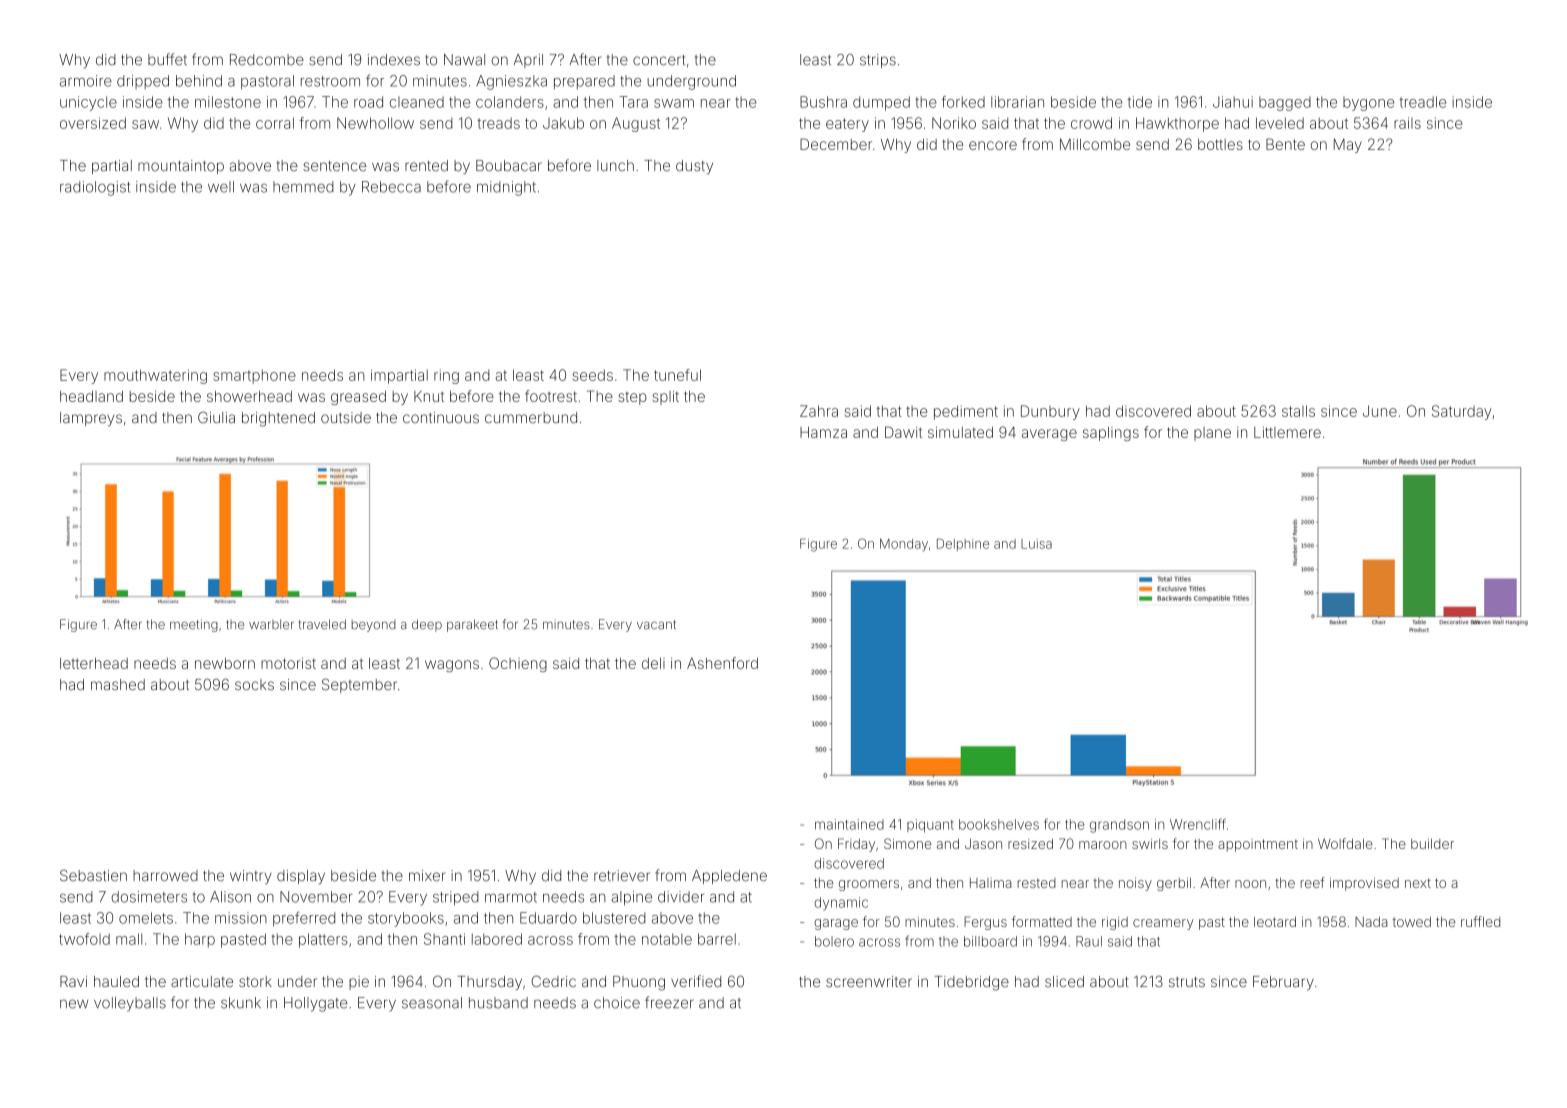 The height and width of the page is (1108, 1567). Describe the element at coordinates (1368, 104) in the page. I see `bygone` at that location.
